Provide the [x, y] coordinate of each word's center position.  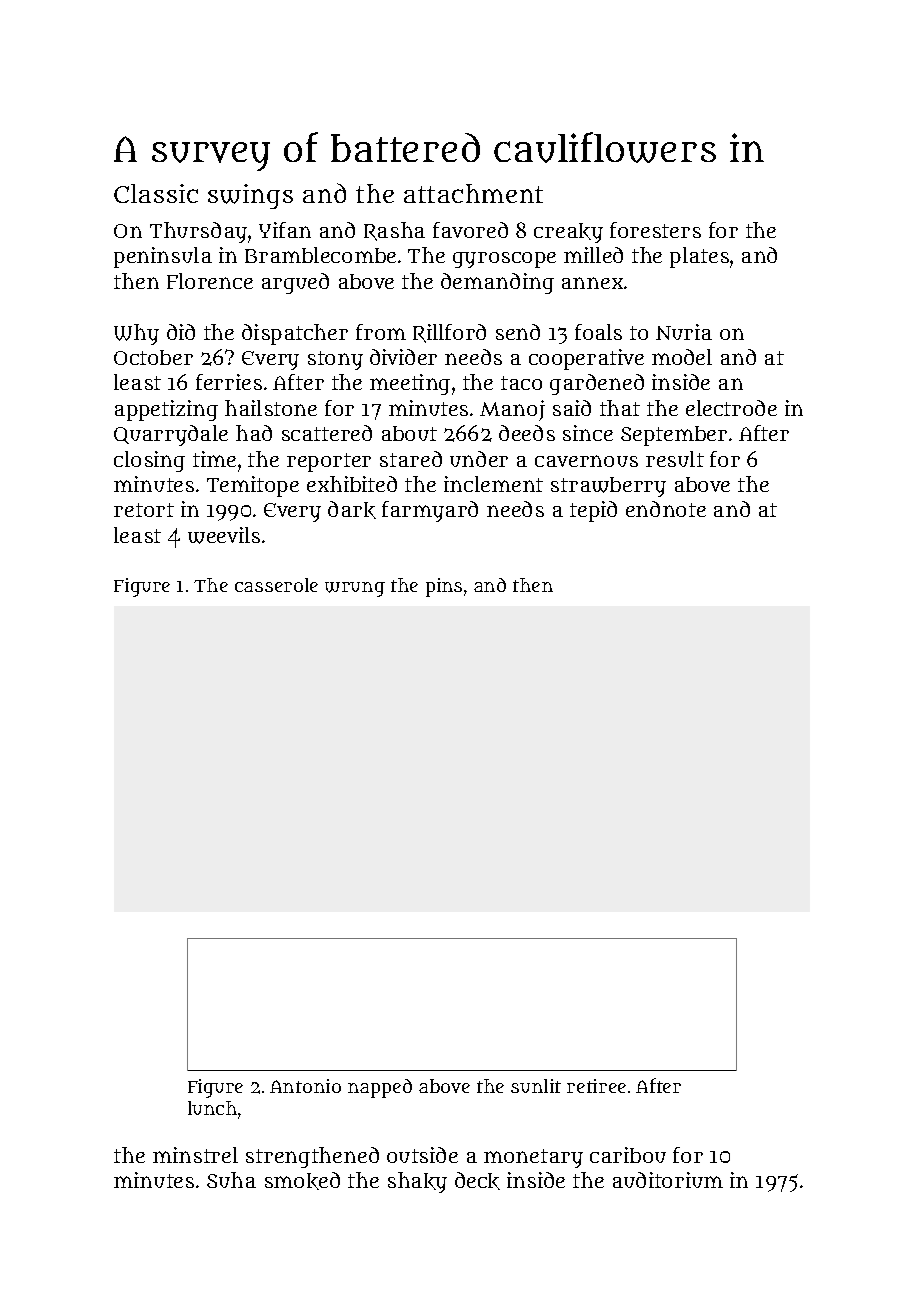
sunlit [536, 1086]
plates [699, 257]
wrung [355, 589]
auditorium [668, 1180]
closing [149, 461]
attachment [473, 193]
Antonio [305, 1086]
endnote [666, 509]
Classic [156, 193]
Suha [231, 1180]
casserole [276, 585]
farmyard [430, 511]
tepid [593, 511]
